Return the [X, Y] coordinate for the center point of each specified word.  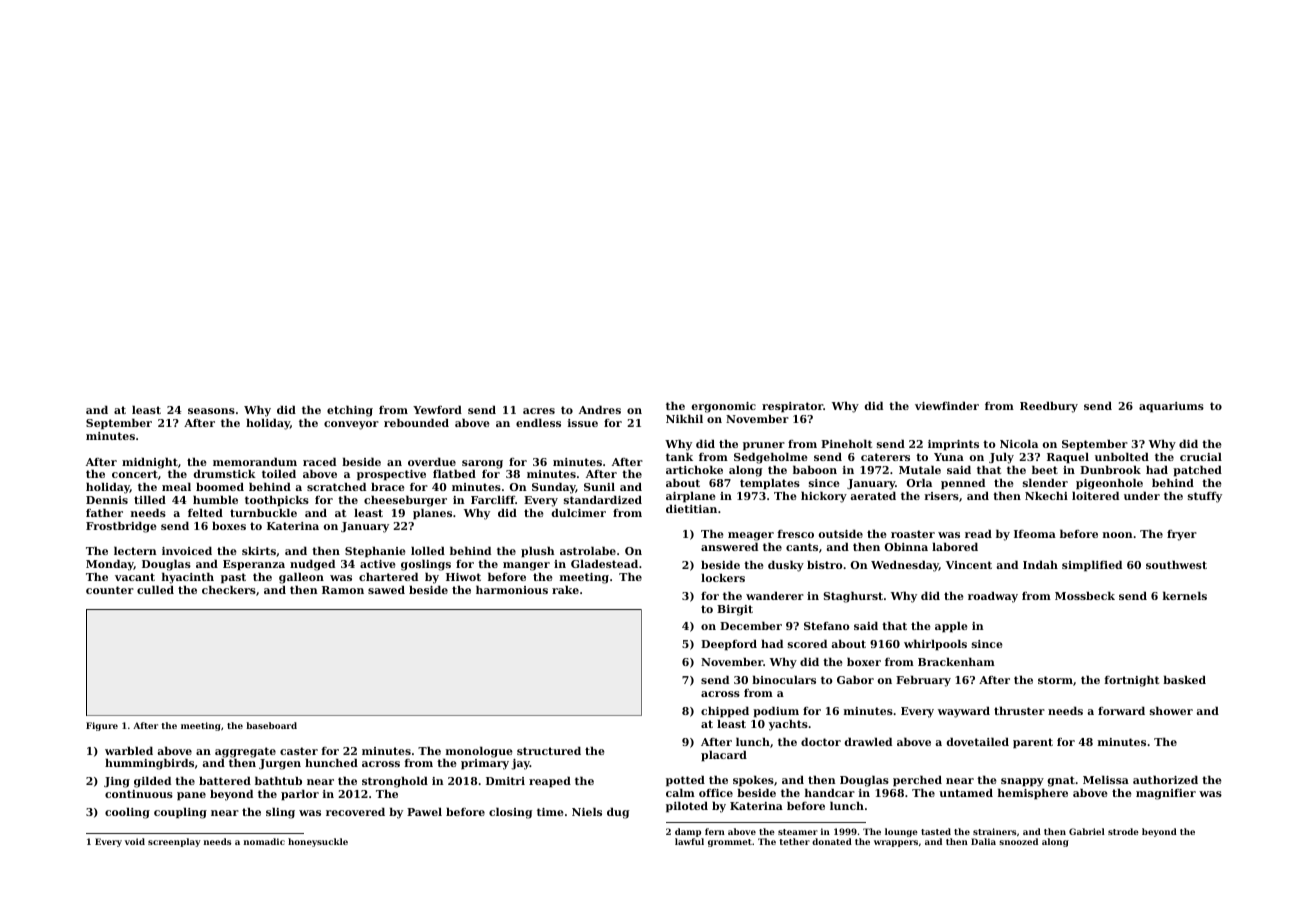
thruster [1019, 710]
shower [1171, 710]
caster [299, 751]
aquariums [1171, 407]
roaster [913, 534]
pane [191, 796]
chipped [725, 712]
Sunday [554, 488]
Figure [102, 726]
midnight [150, 463]
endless [538, 422]
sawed [386, 589]
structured [549, 750]
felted [205, 512]
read [978, 533]
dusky [786, 566]
